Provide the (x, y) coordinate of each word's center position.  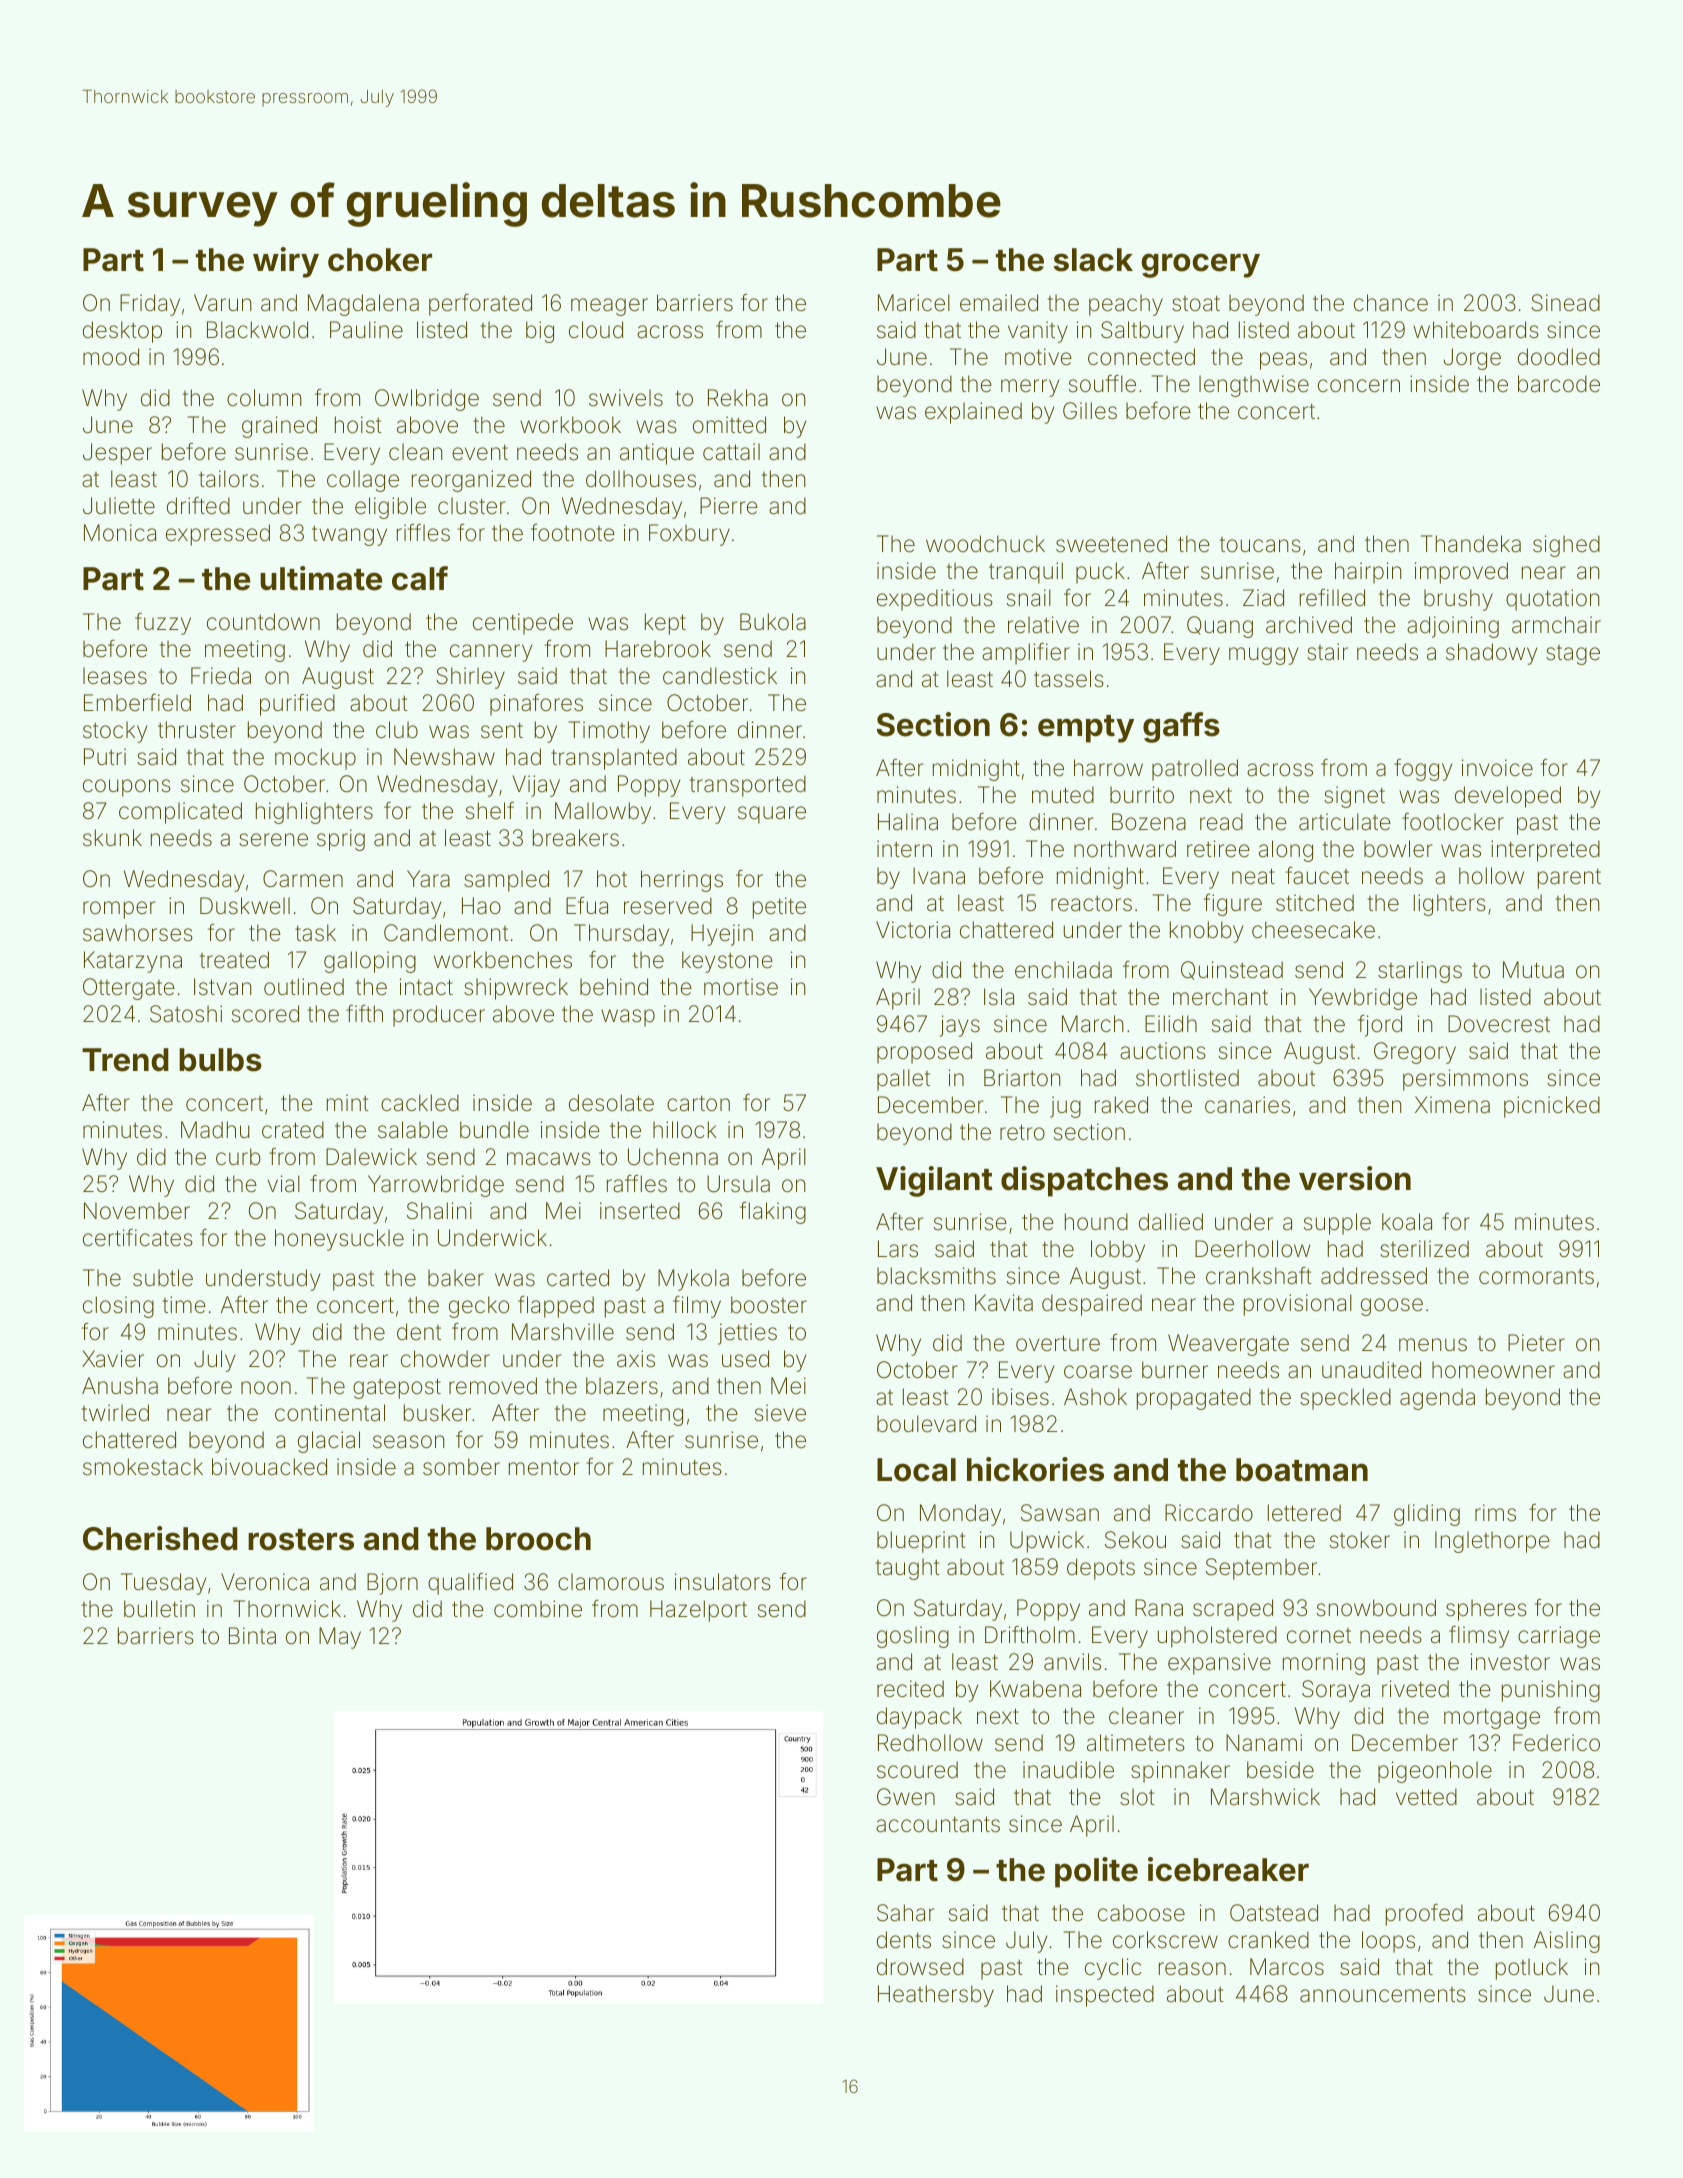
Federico (1556, 1743)
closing (118, 1307)
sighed (1566, 546)
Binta (252, 1636)
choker (380, 260)
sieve (780, 1413)
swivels (626, 398)
